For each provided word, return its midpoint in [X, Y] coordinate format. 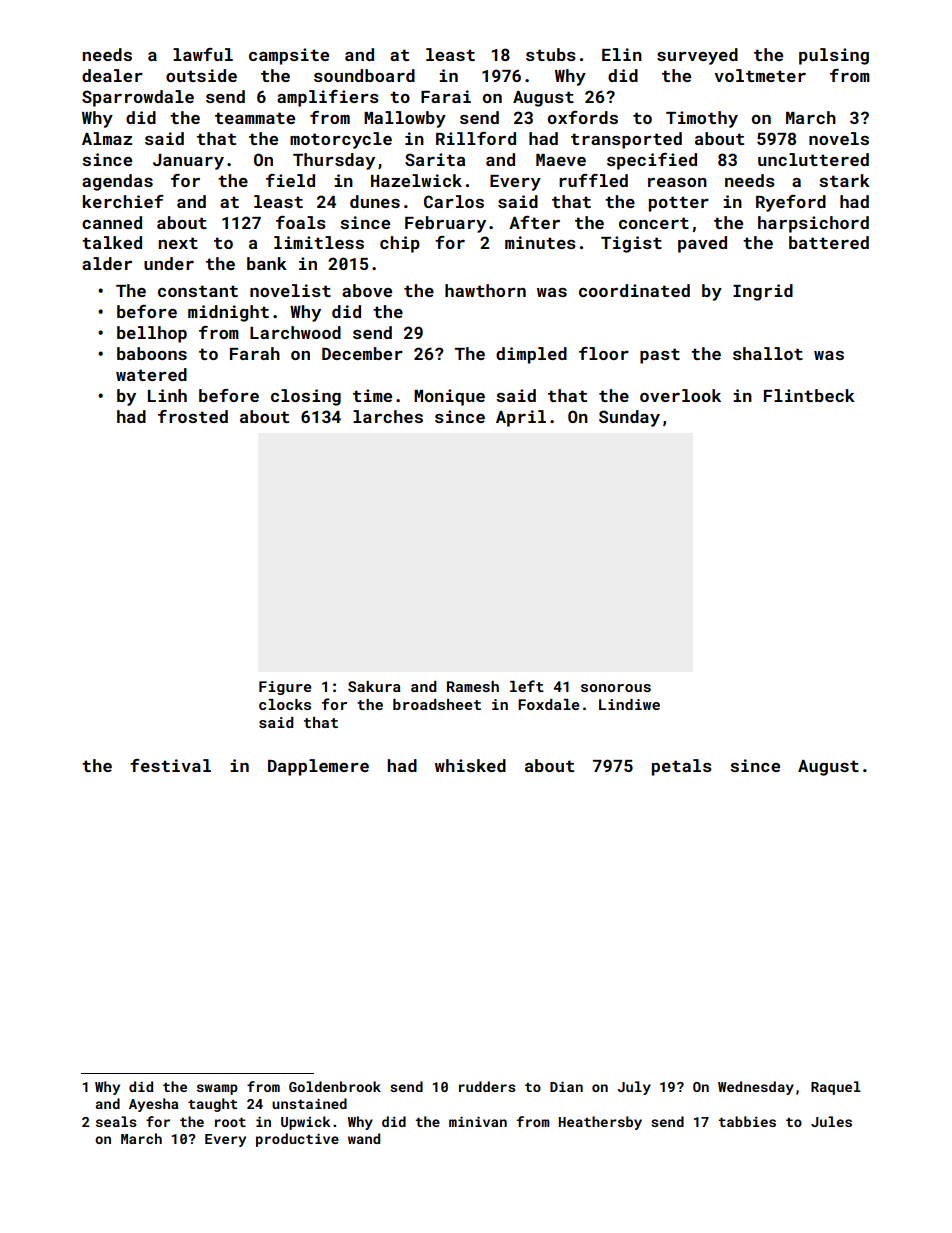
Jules [831, 1121]
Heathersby [600, 1123]
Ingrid [763, 292]
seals [116, 1121]
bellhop [152, 334]
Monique [449, 397]
